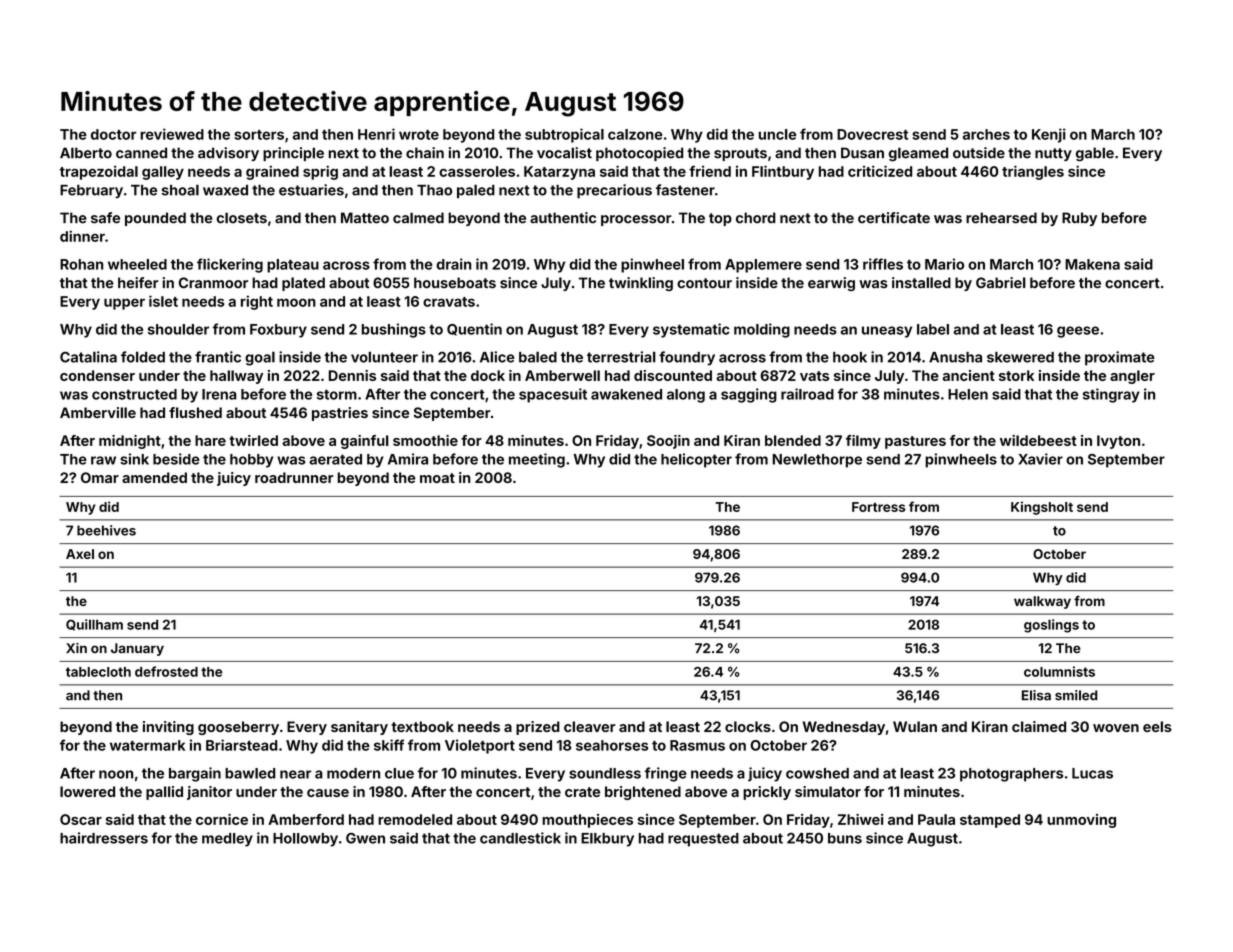  Describe the element at coordinates (172, 134) in the screenshot. I see `reviewed` at that location.
